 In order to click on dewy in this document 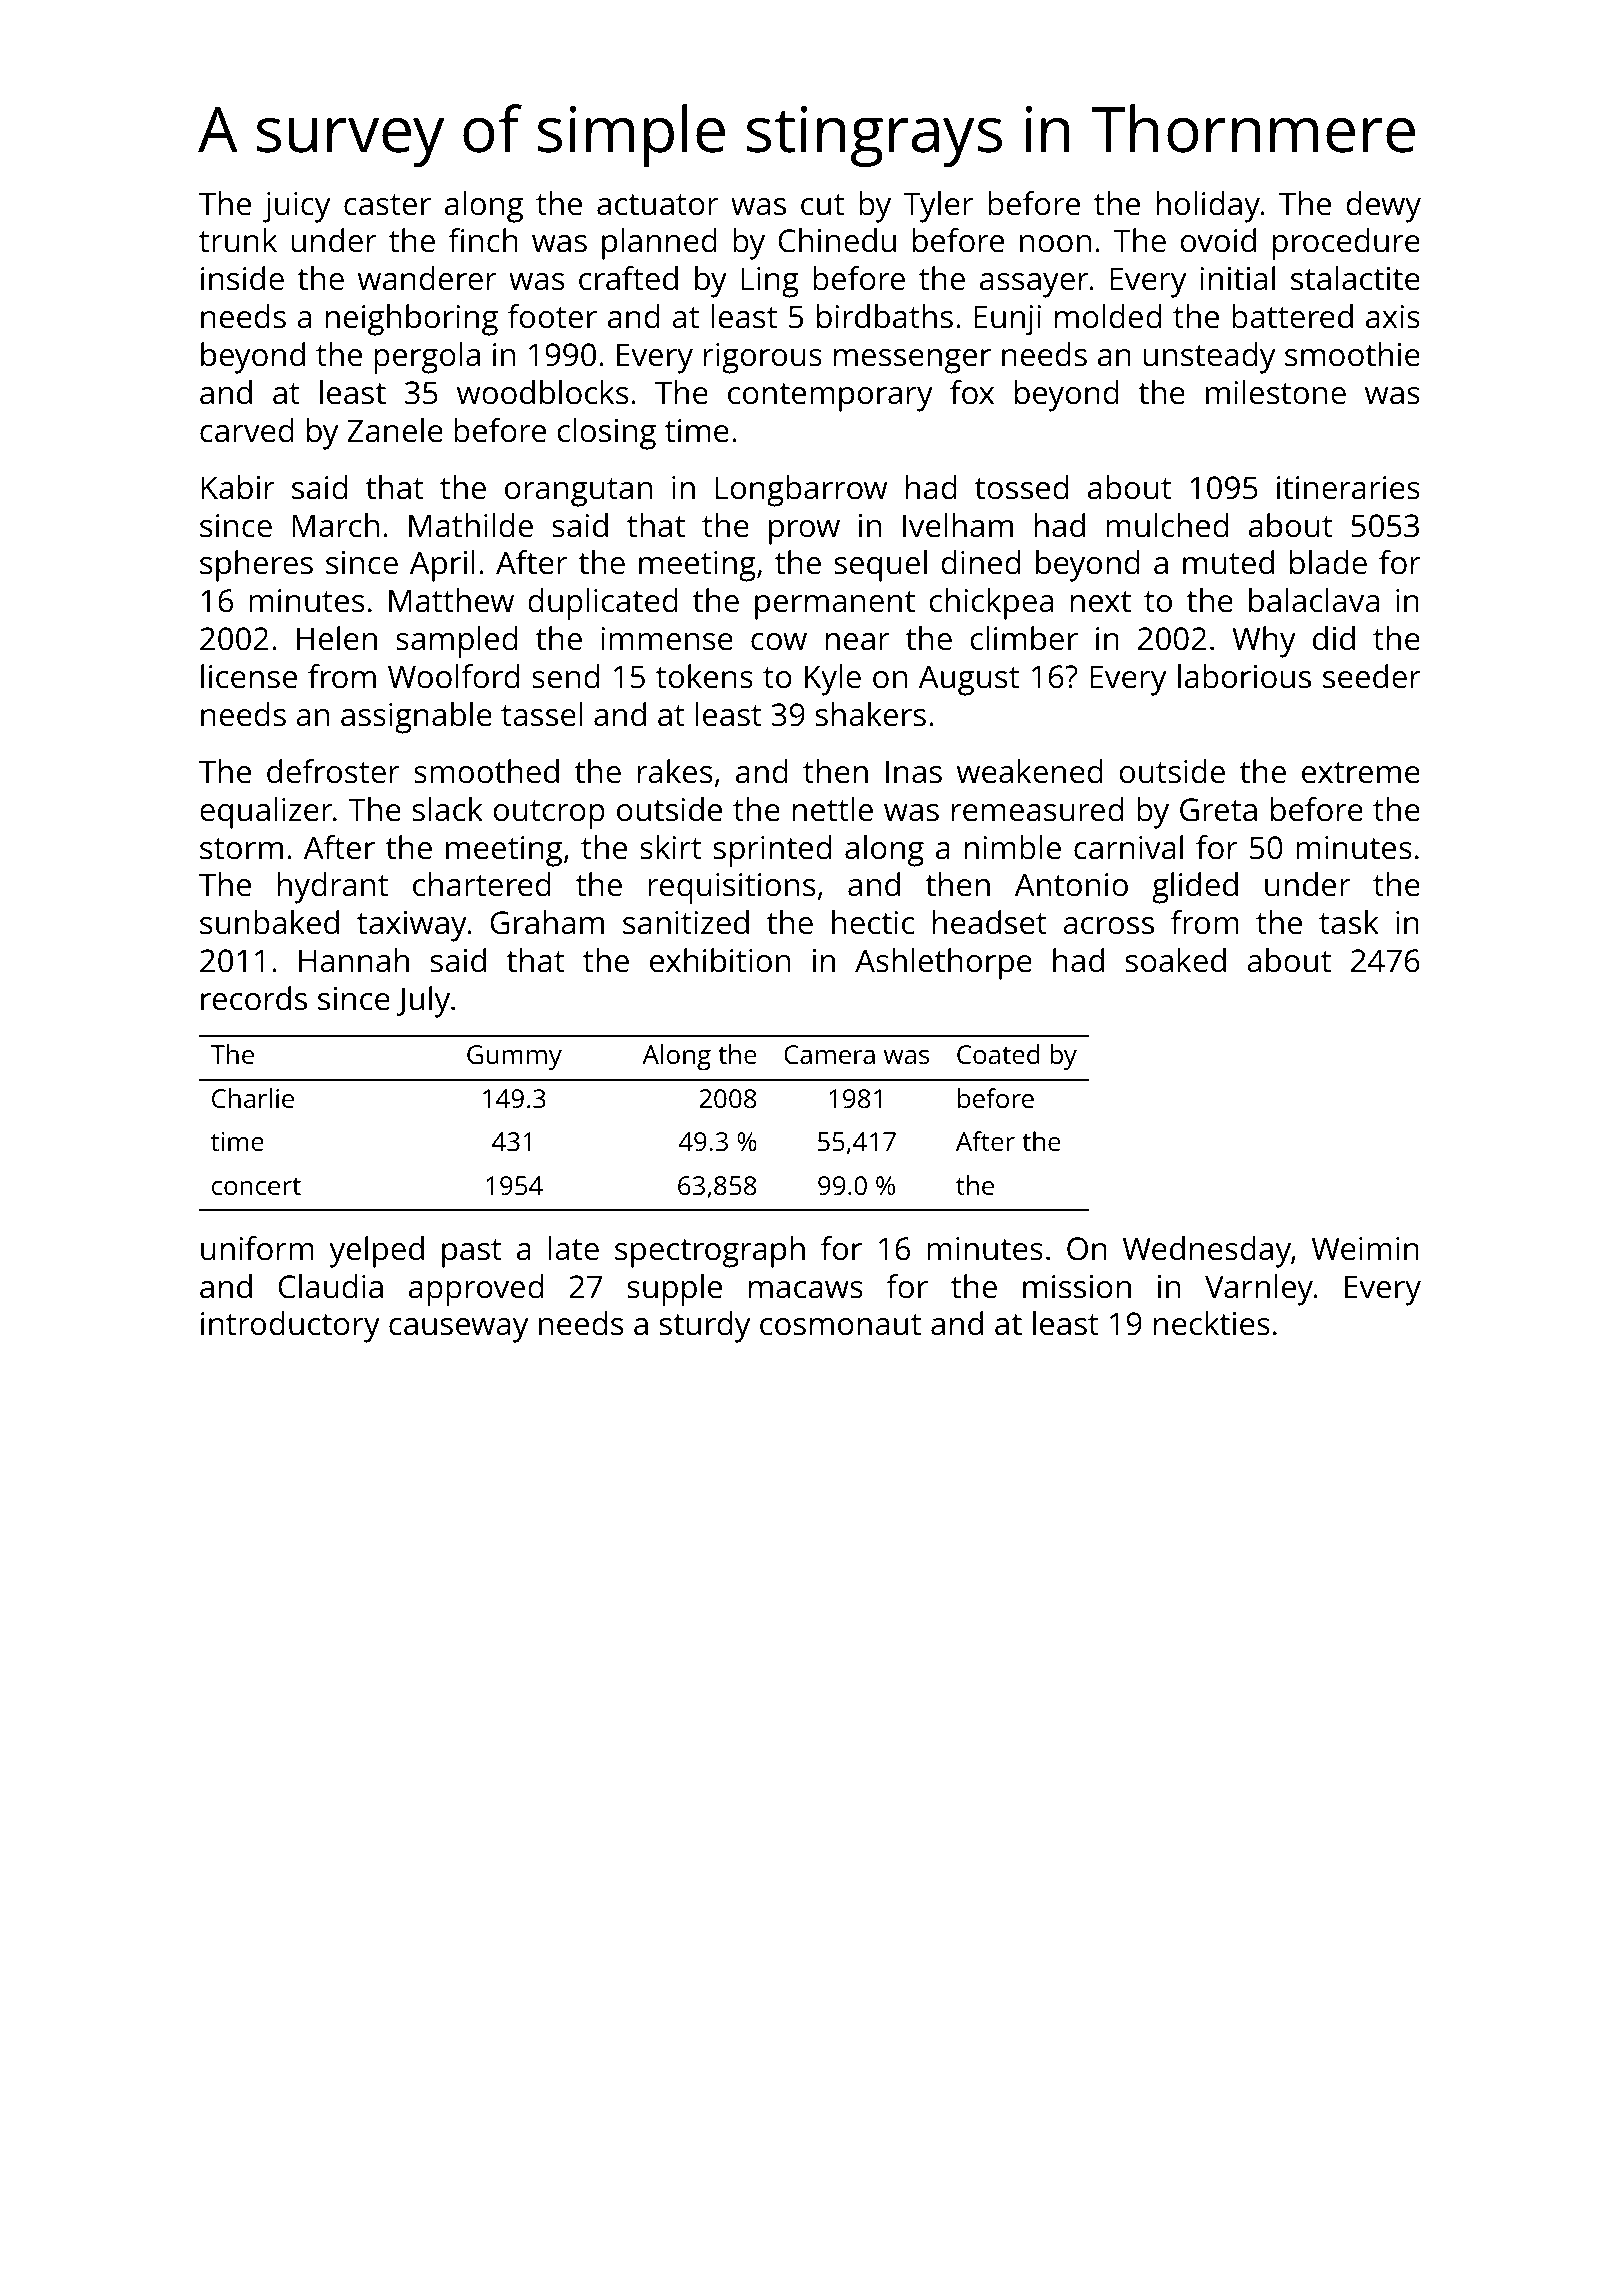, I will do `click(1384, 207)`.
